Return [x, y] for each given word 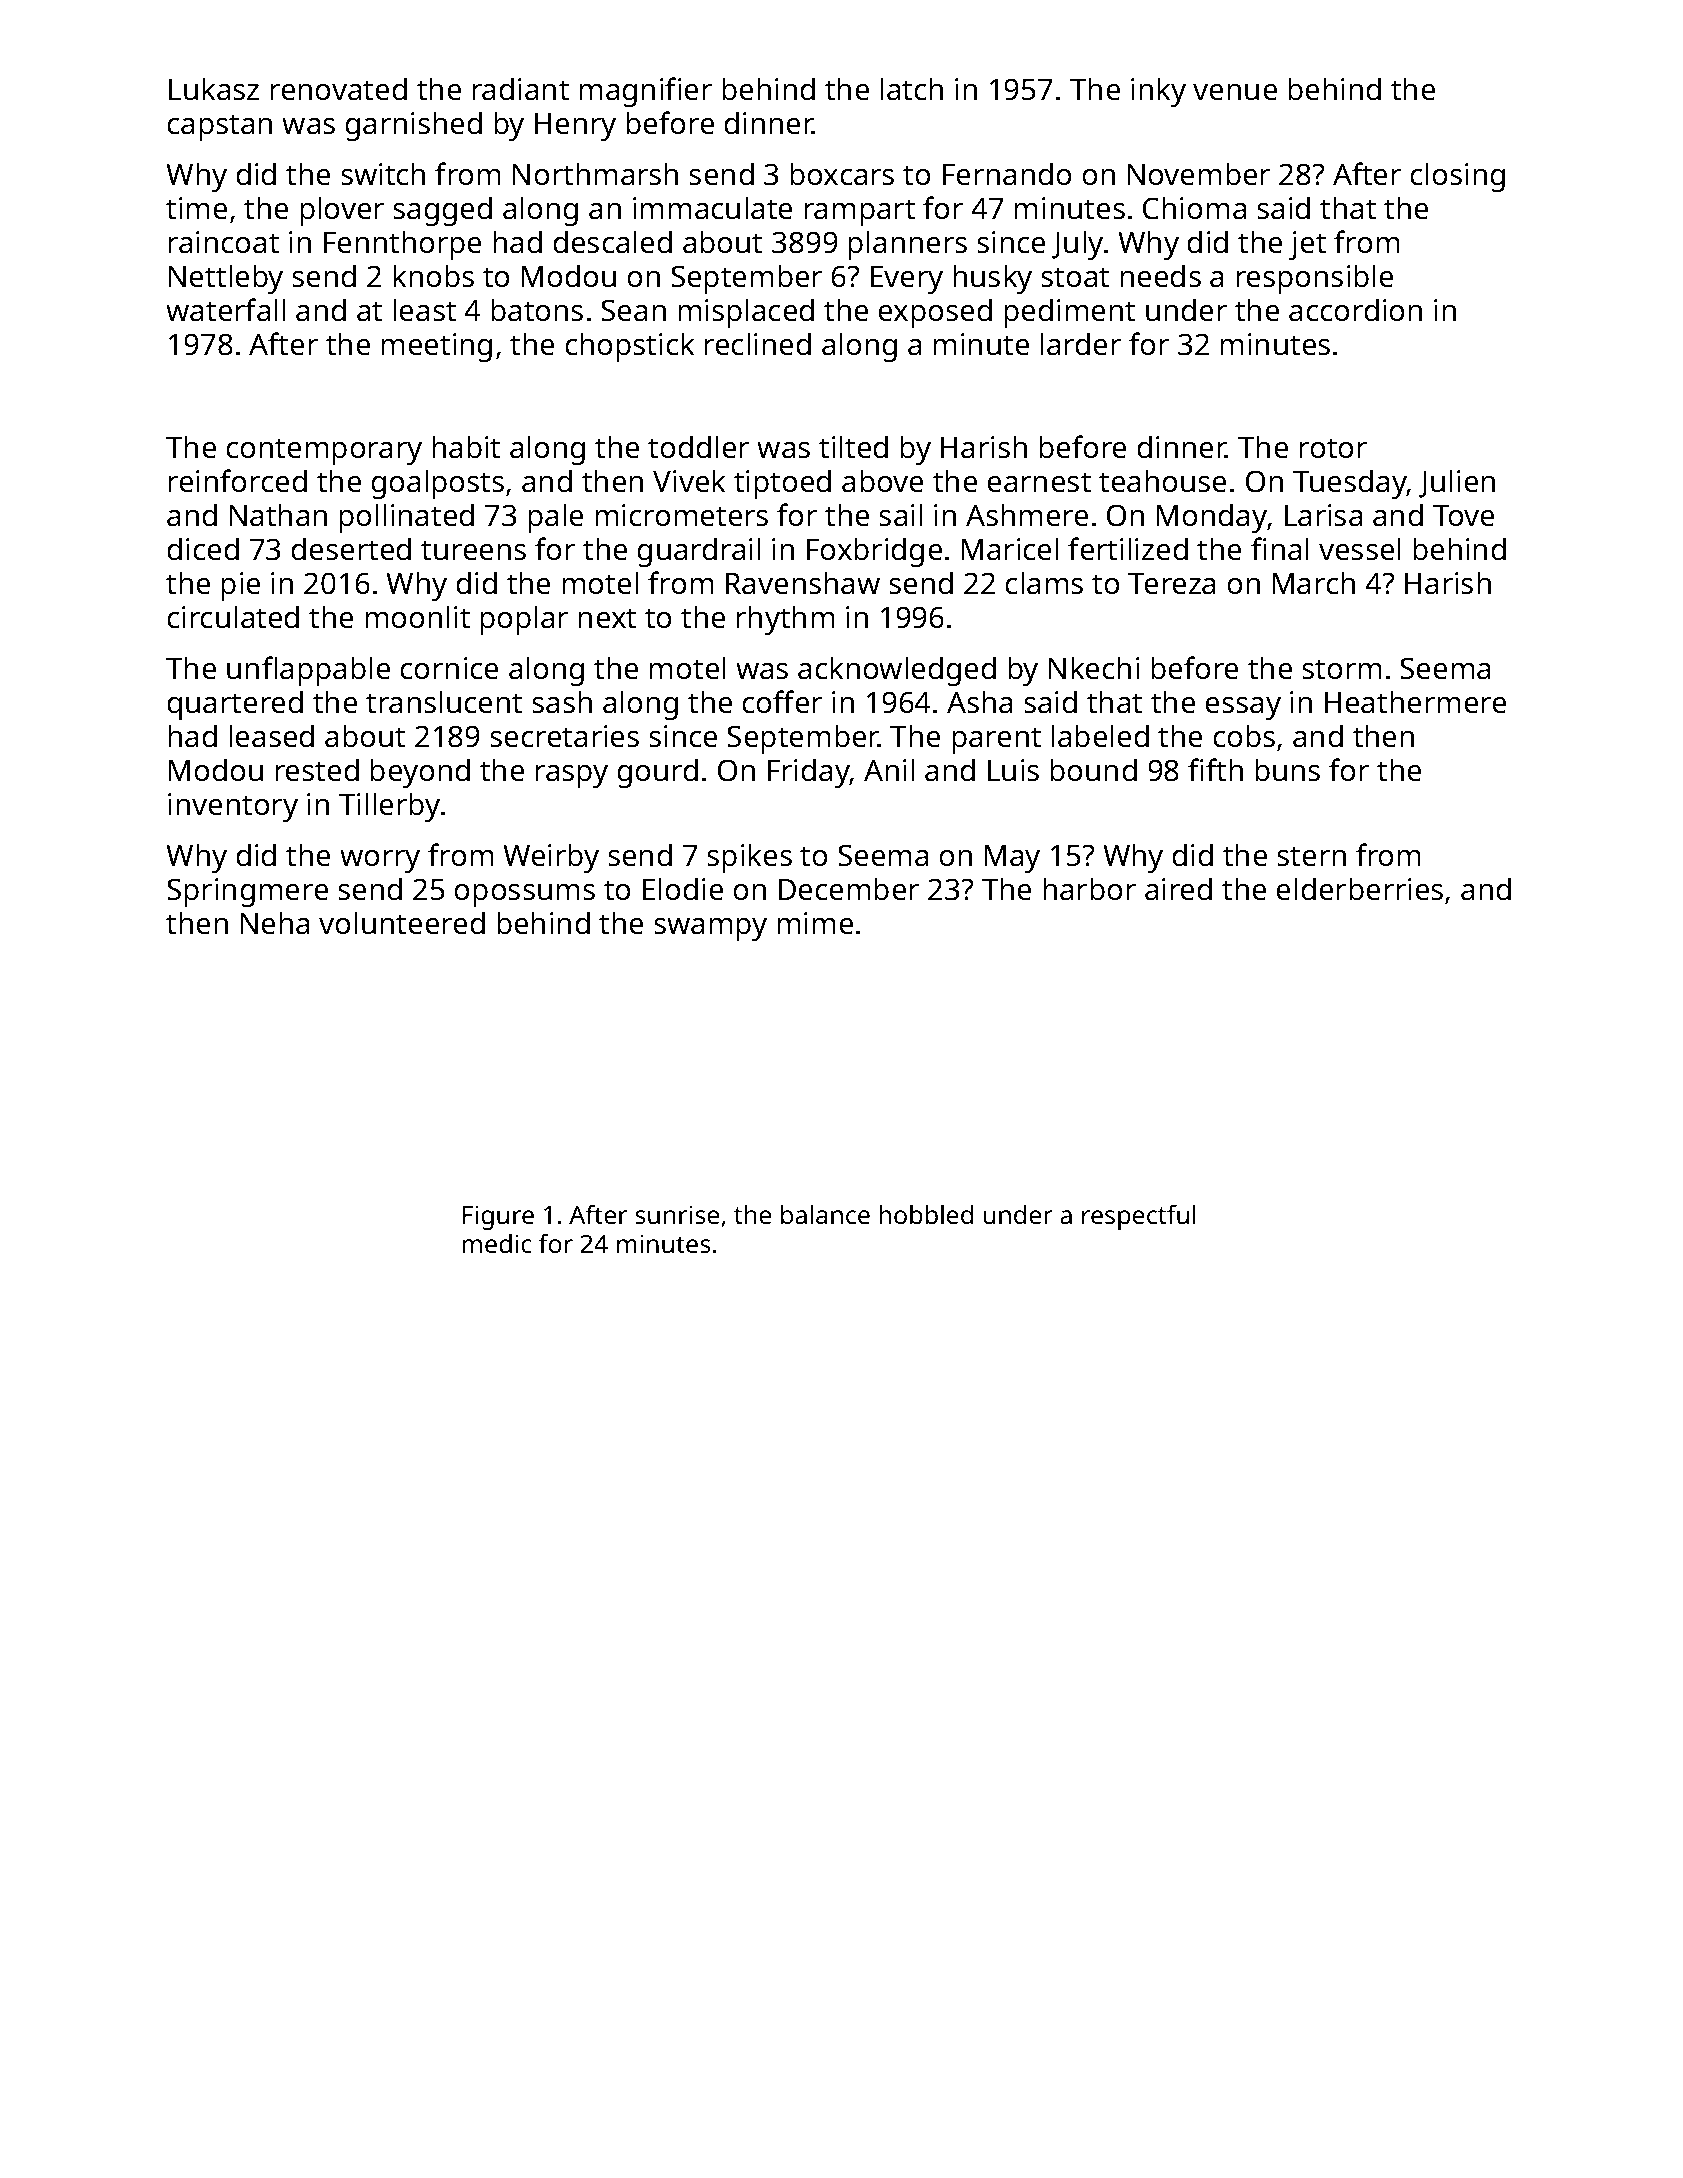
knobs [433, 276]
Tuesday [1350, 484]
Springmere [247, 892]
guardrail [698, 552]
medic [497, 1243]
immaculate [712, 208]
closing [1457, 177]
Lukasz [214, 89]
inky [1158, 92]
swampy [710, 929]
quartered [235, 705]
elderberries [1359, 889]
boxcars [842, 174]
